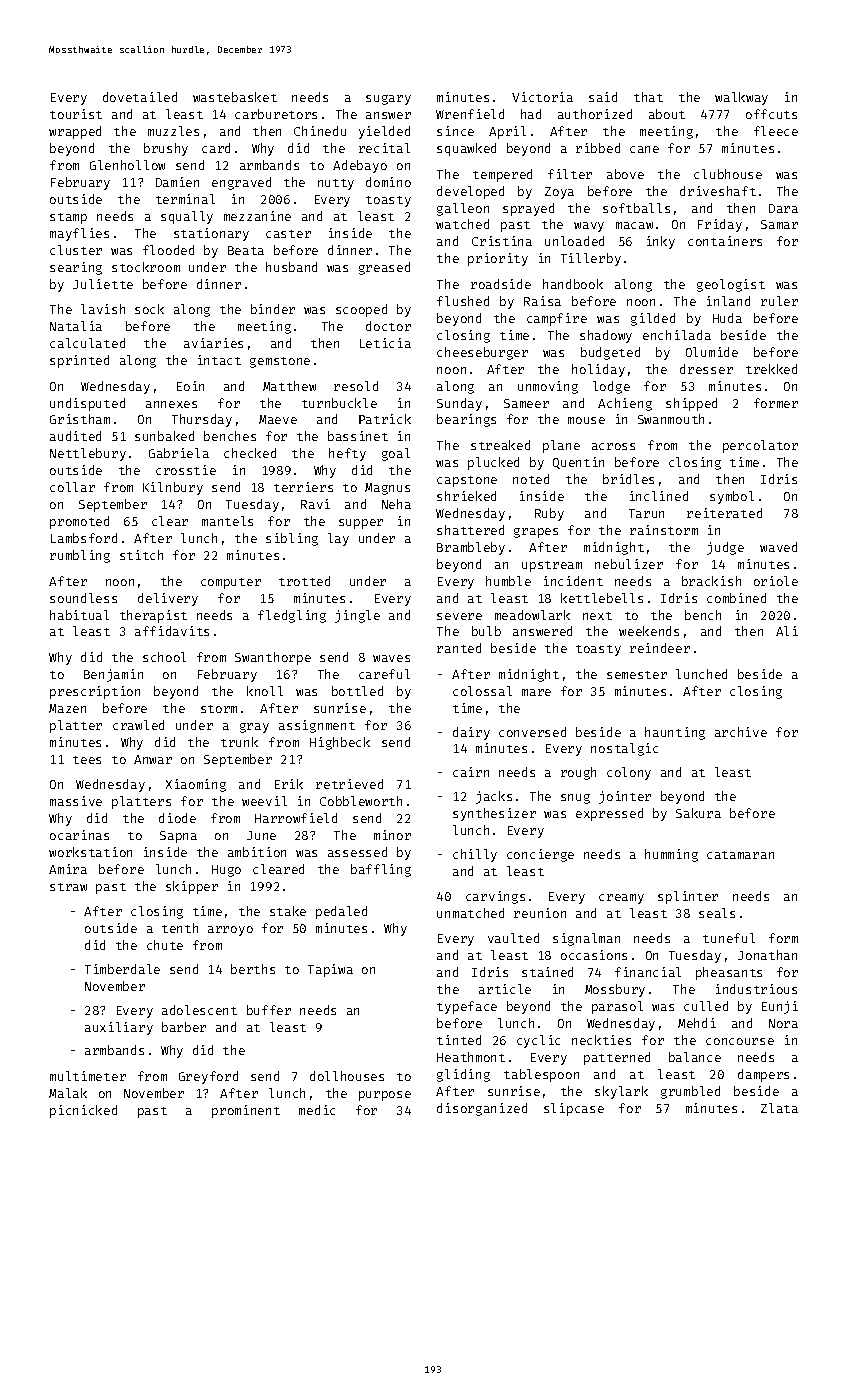 The width and height of the document is (849, 1400). Describe the element at coordinates (494, 814) in the document. I see `synthesizer` at that location.
